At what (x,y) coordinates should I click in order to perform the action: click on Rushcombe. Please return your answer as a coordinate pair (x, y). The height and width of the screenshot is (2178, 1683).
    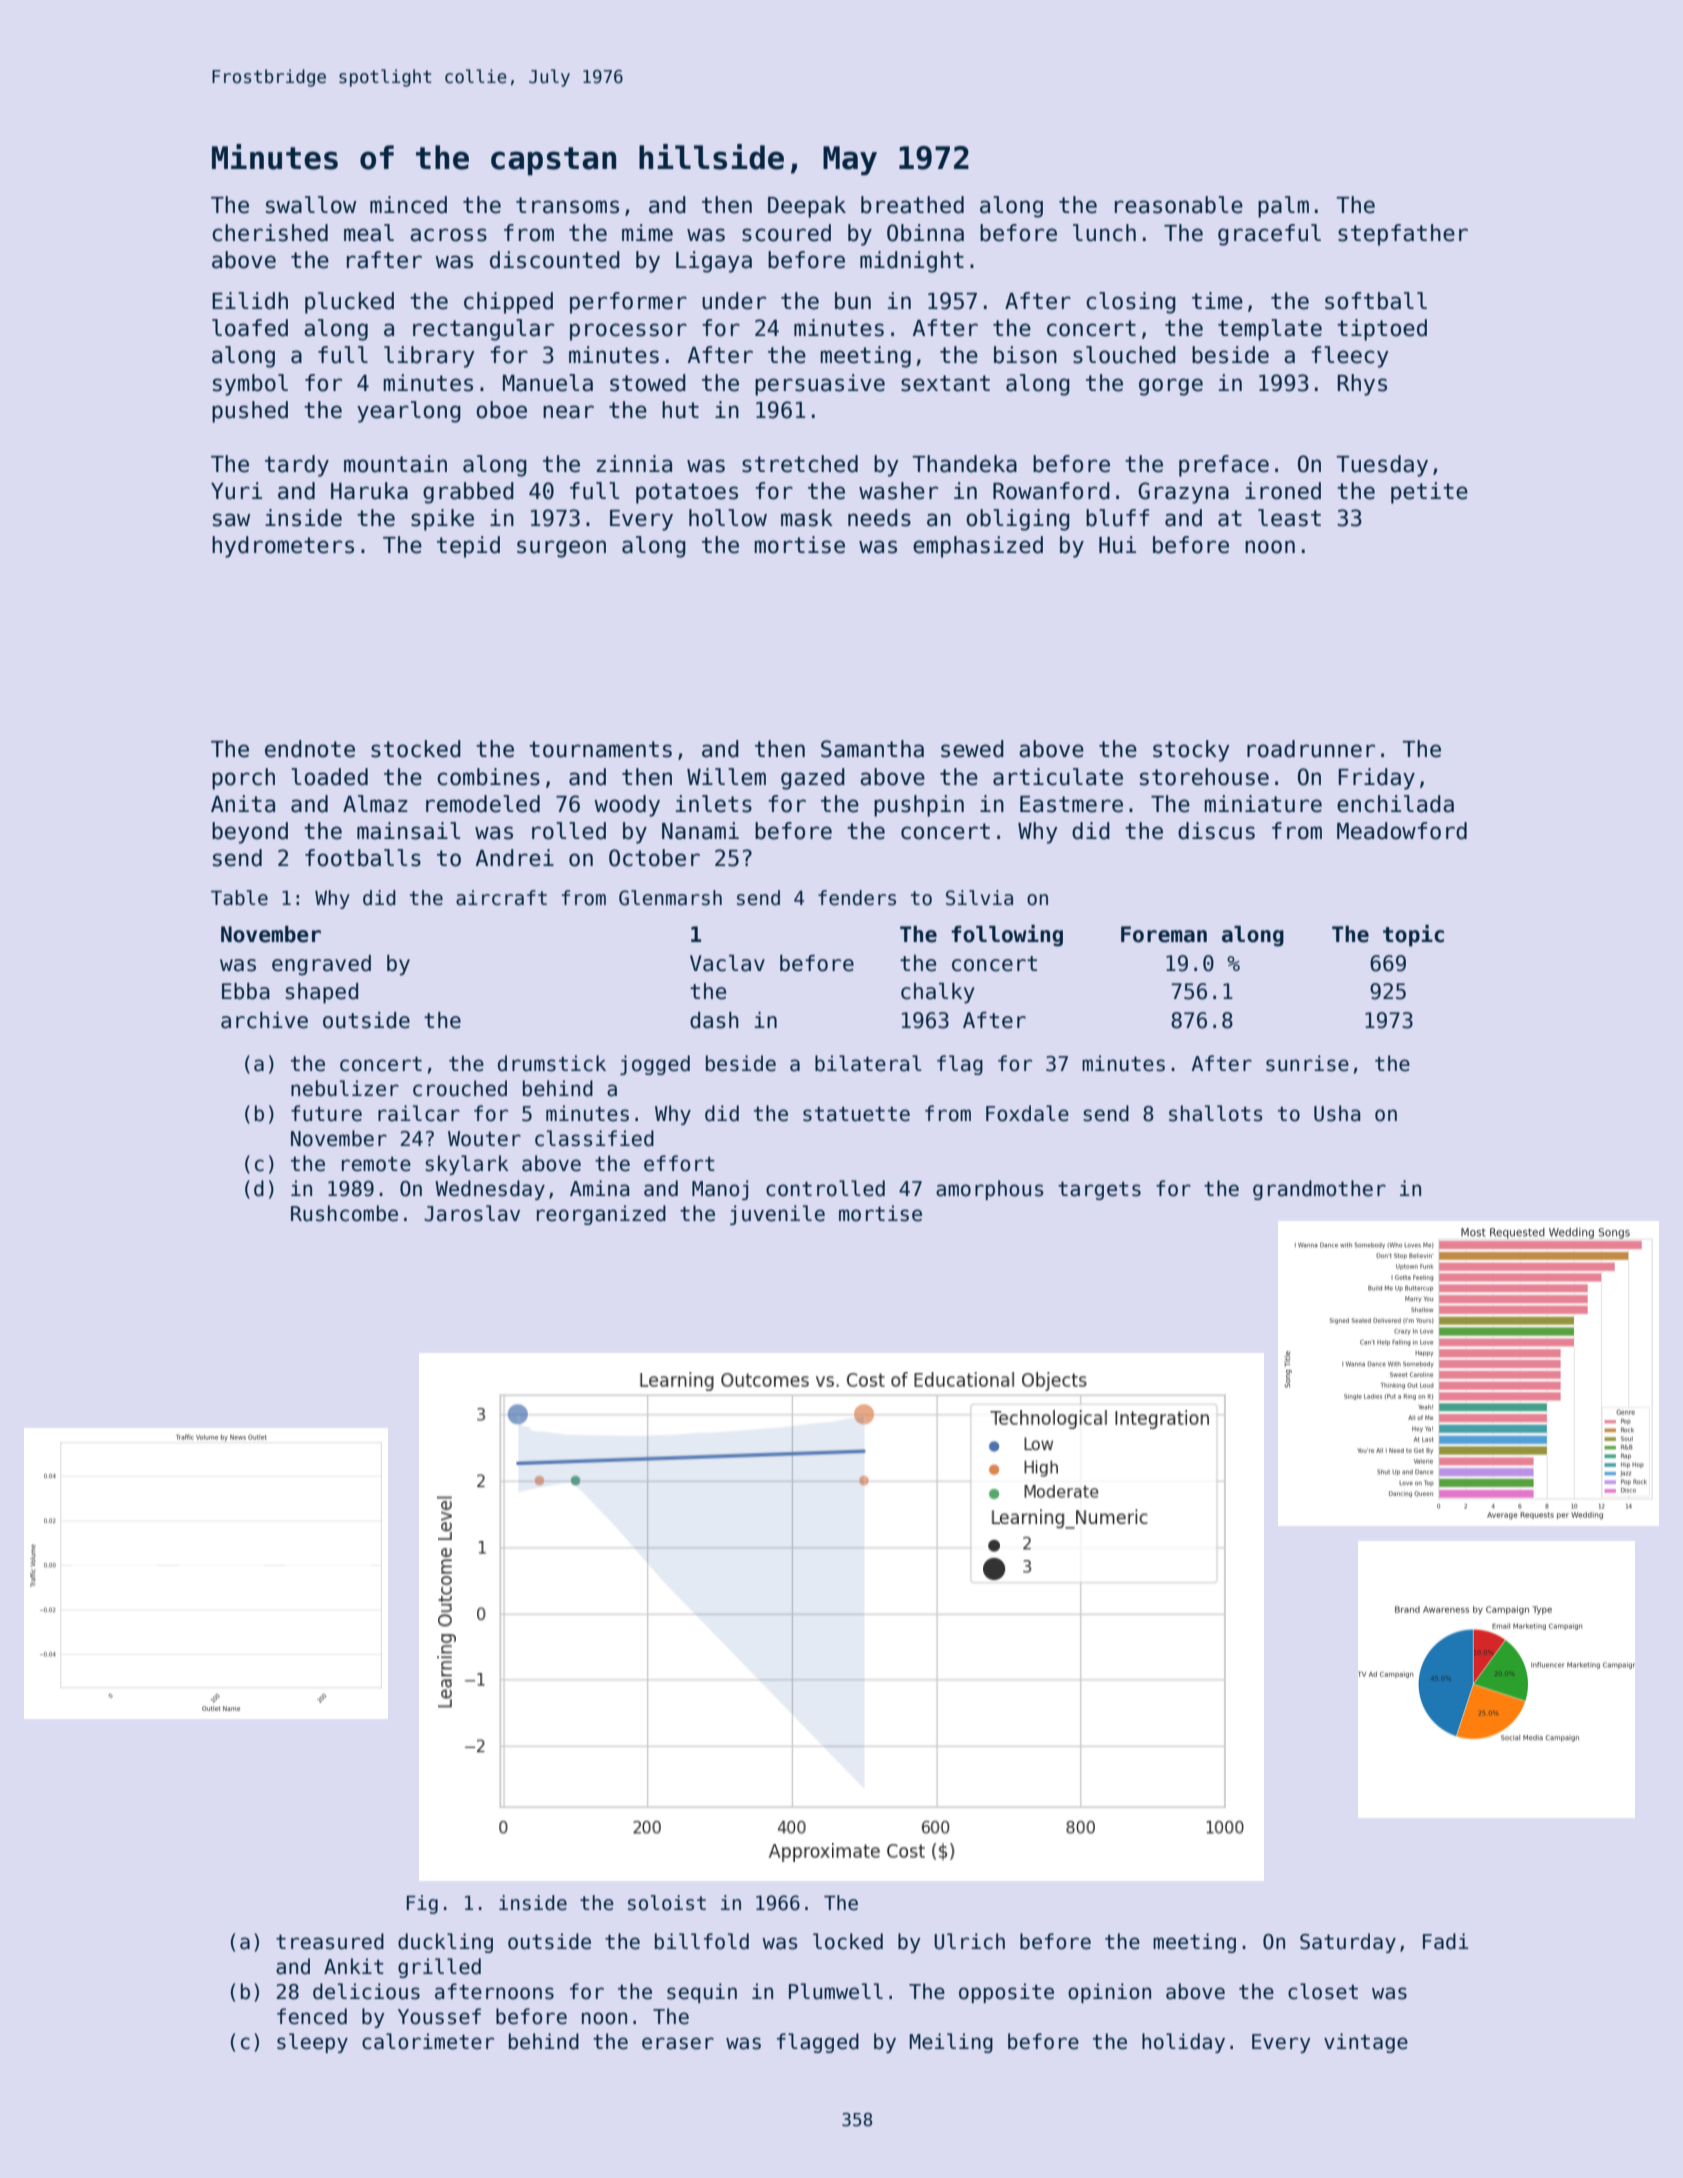
    Looking at the image, I should click on (344, 1213).
